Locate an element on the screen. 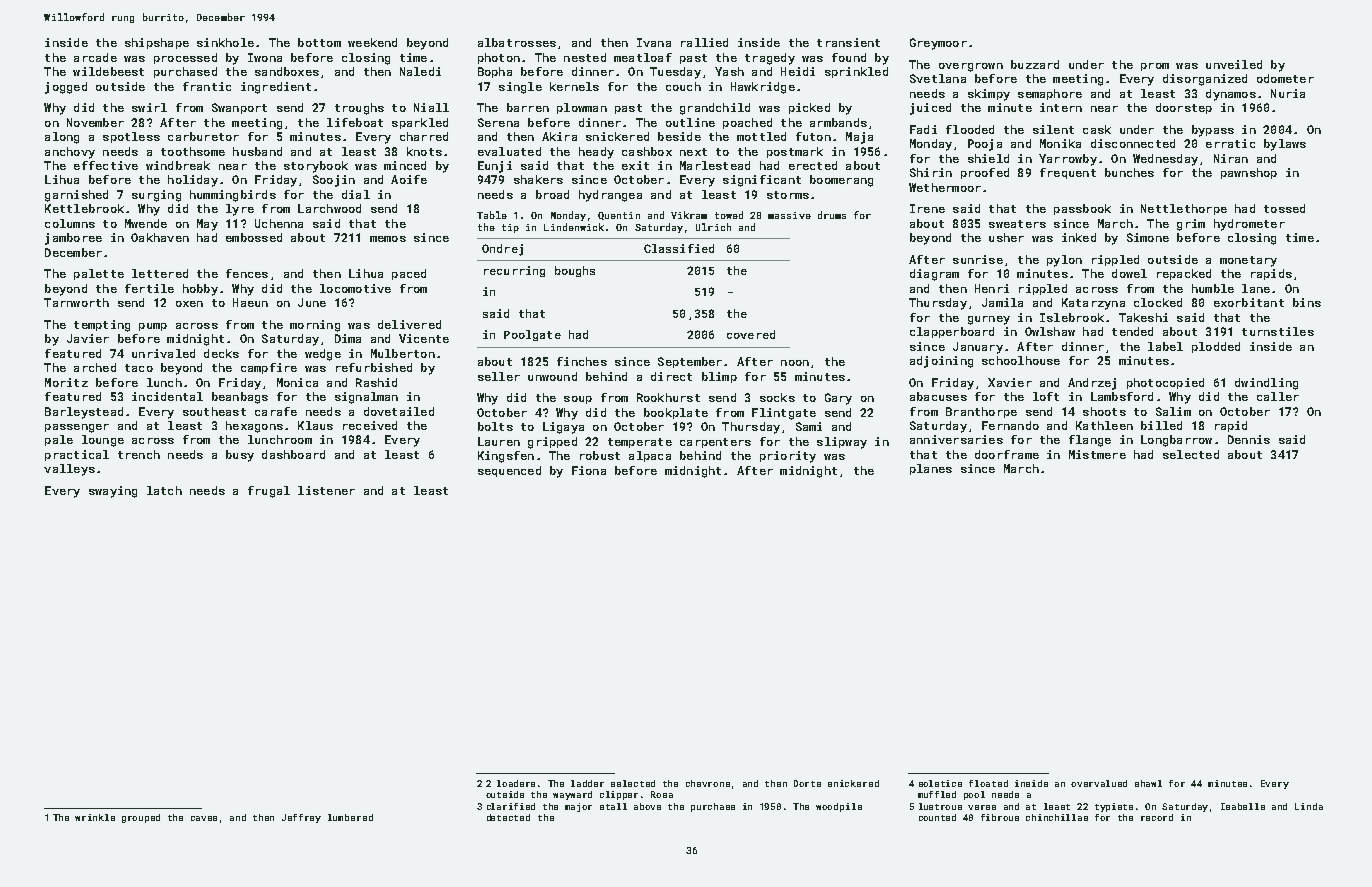  Fiona is located at coordinates (589, 470).
